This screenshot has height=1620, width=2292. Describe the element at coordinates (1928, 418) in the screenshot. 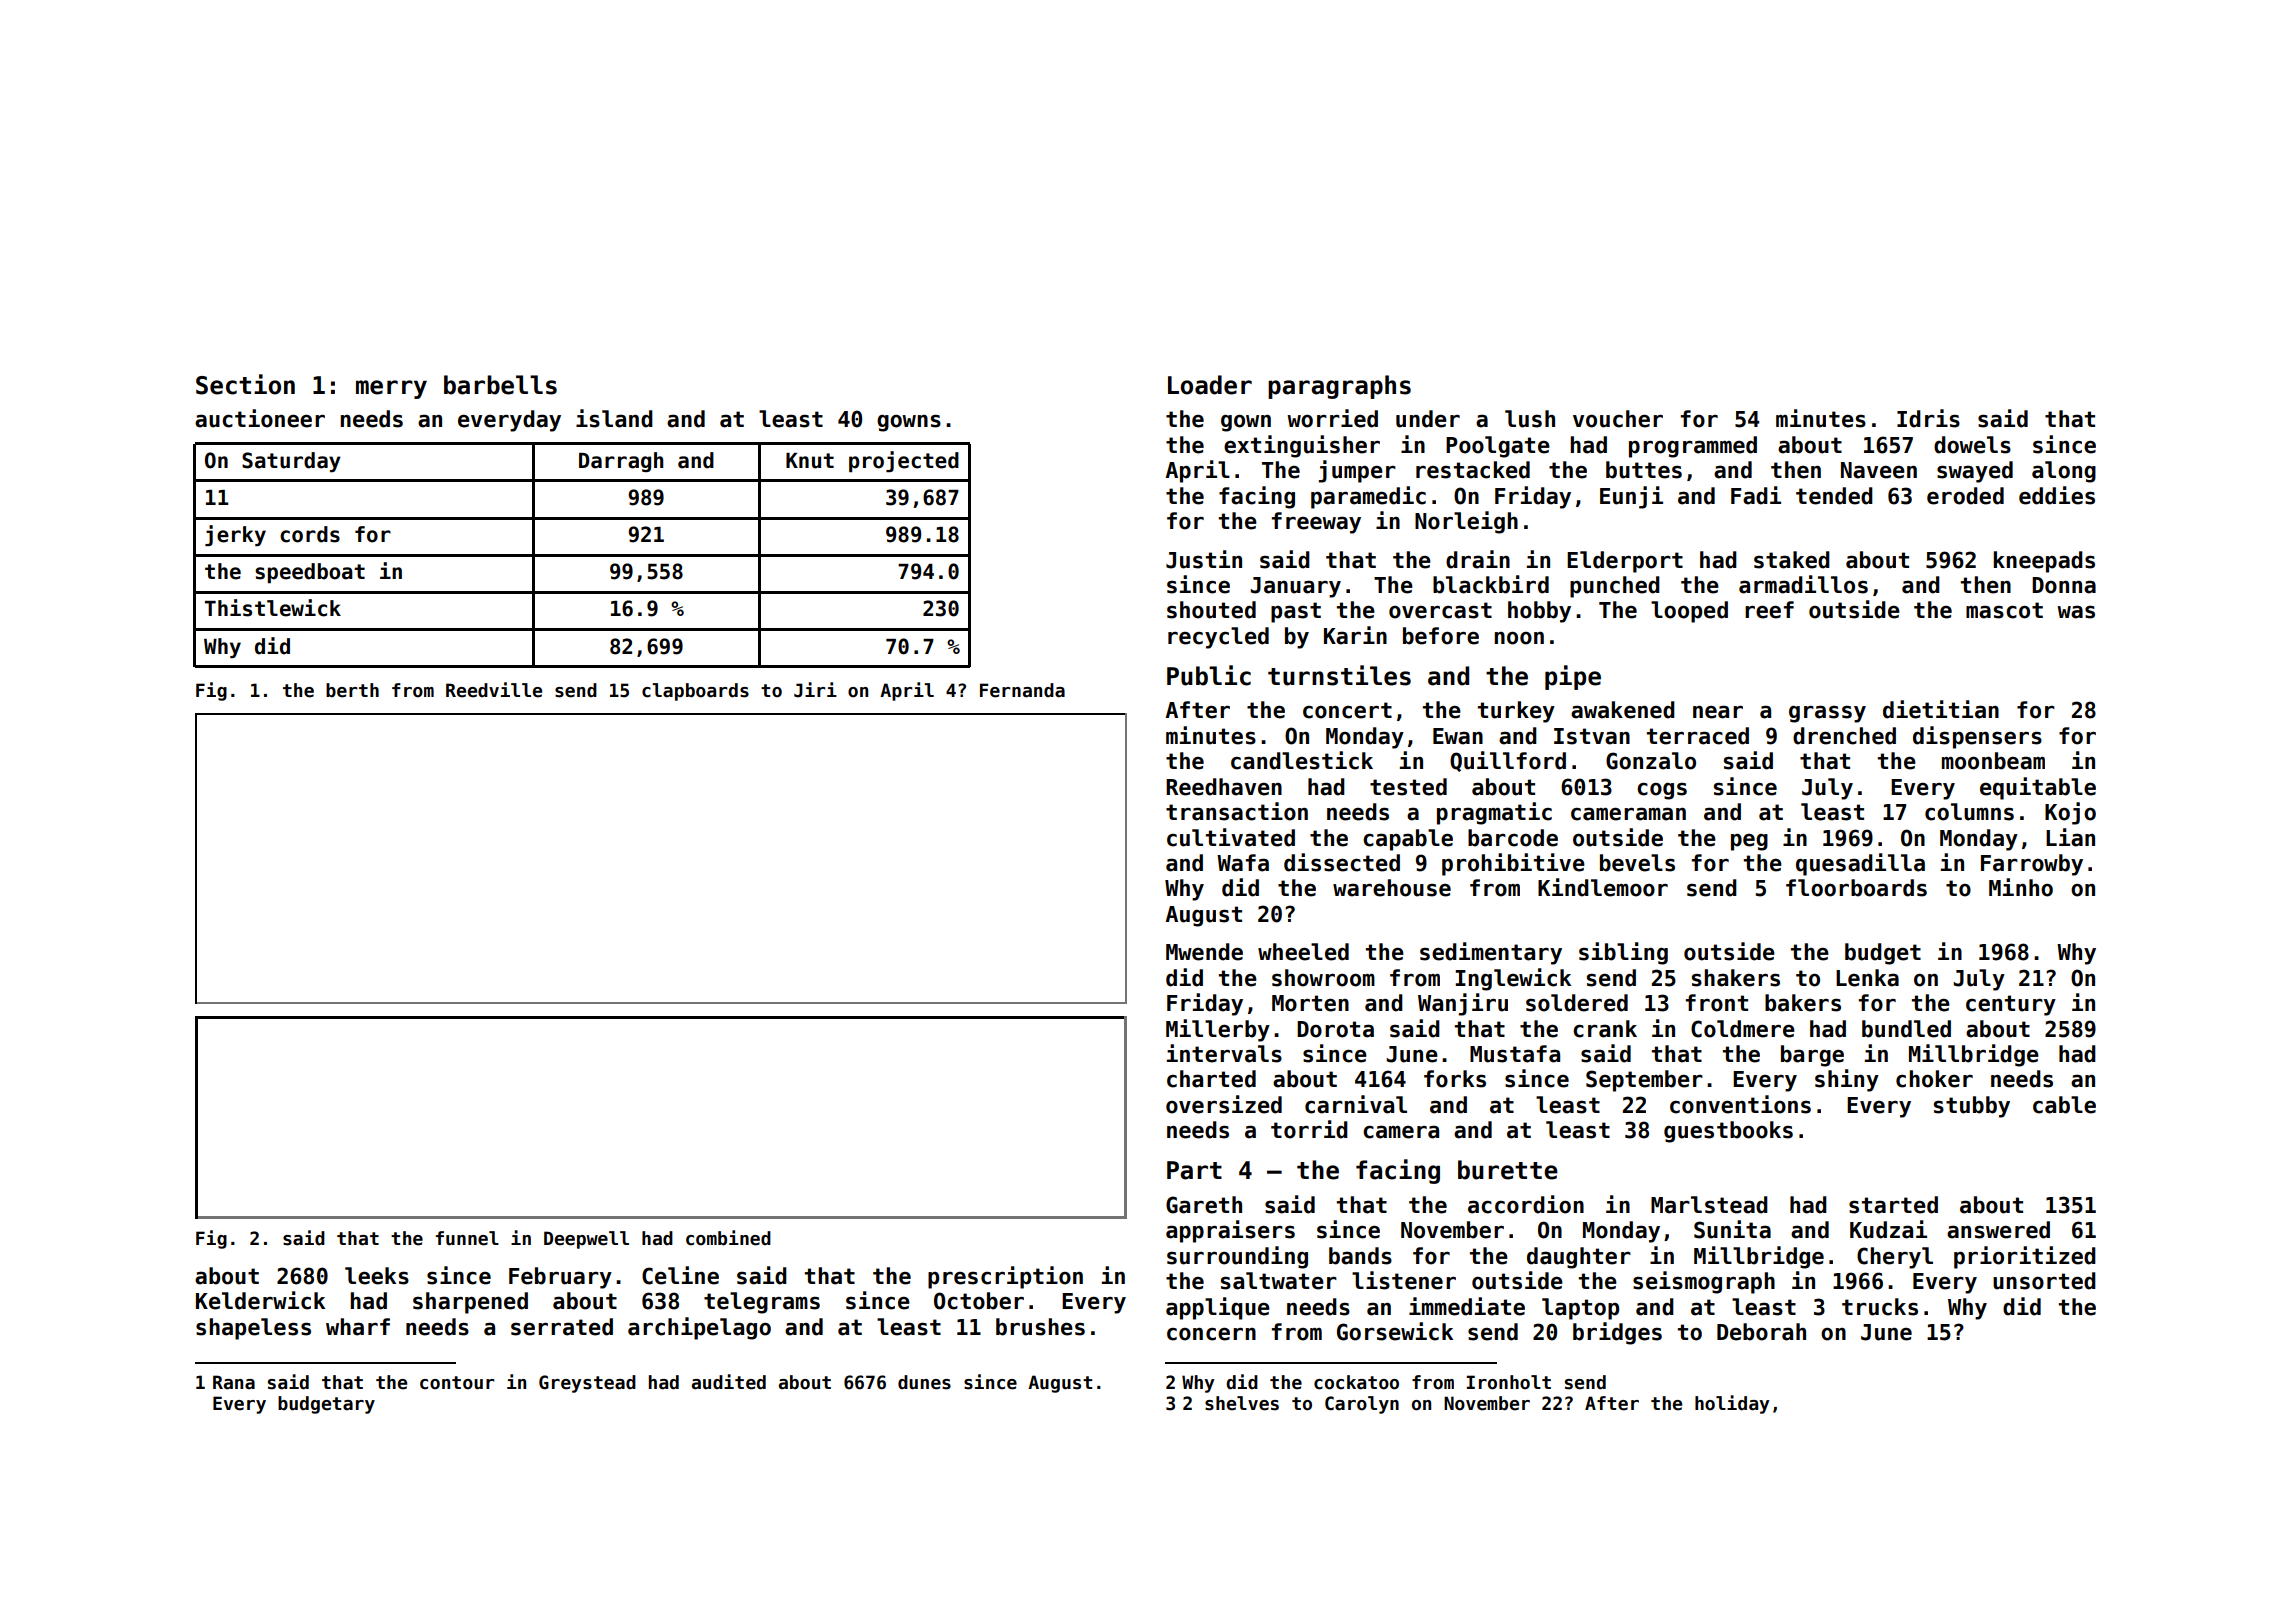

I see `Idris` at that location.
